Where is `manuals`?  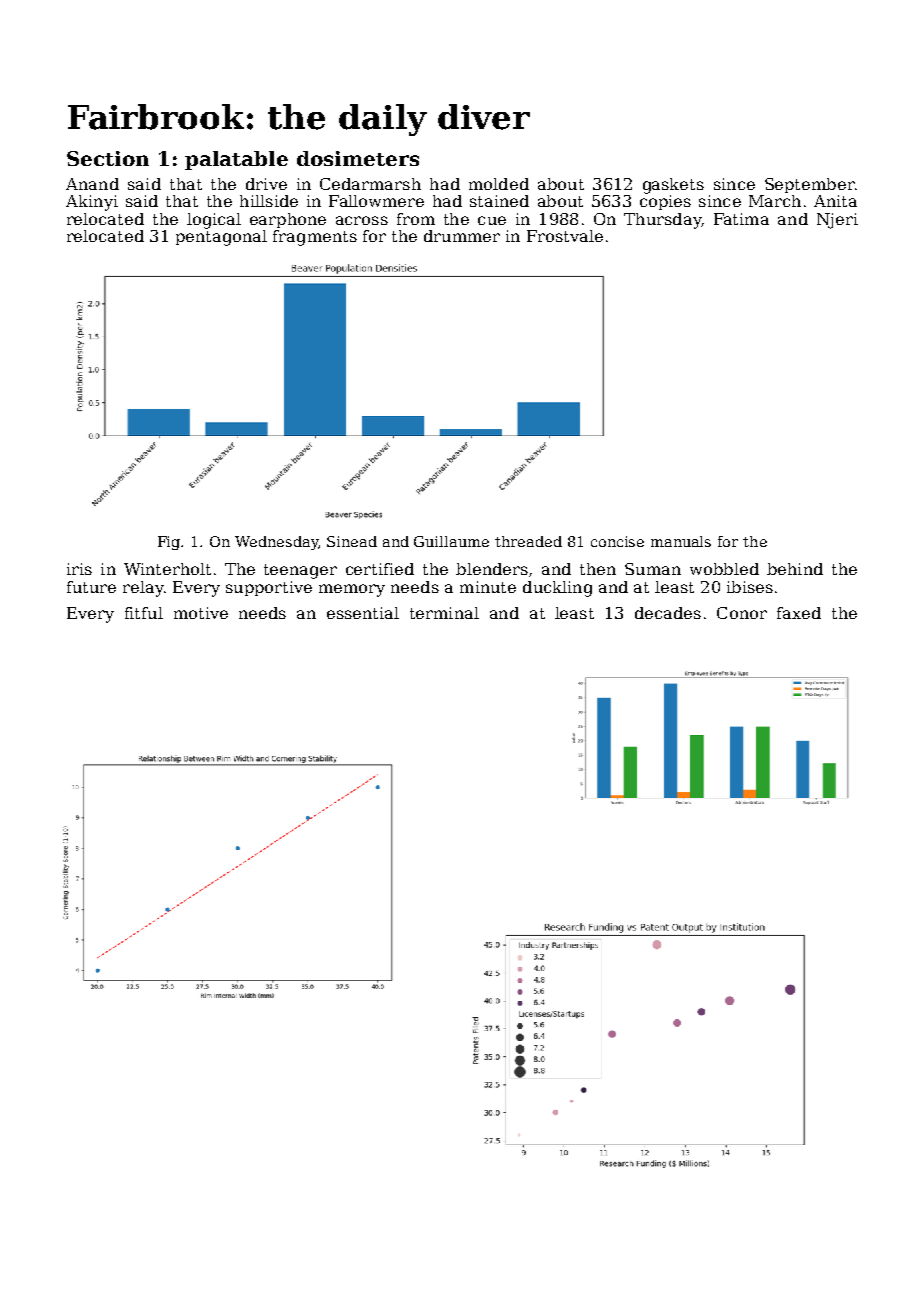
manuals is located at coordinates (681, 541).
